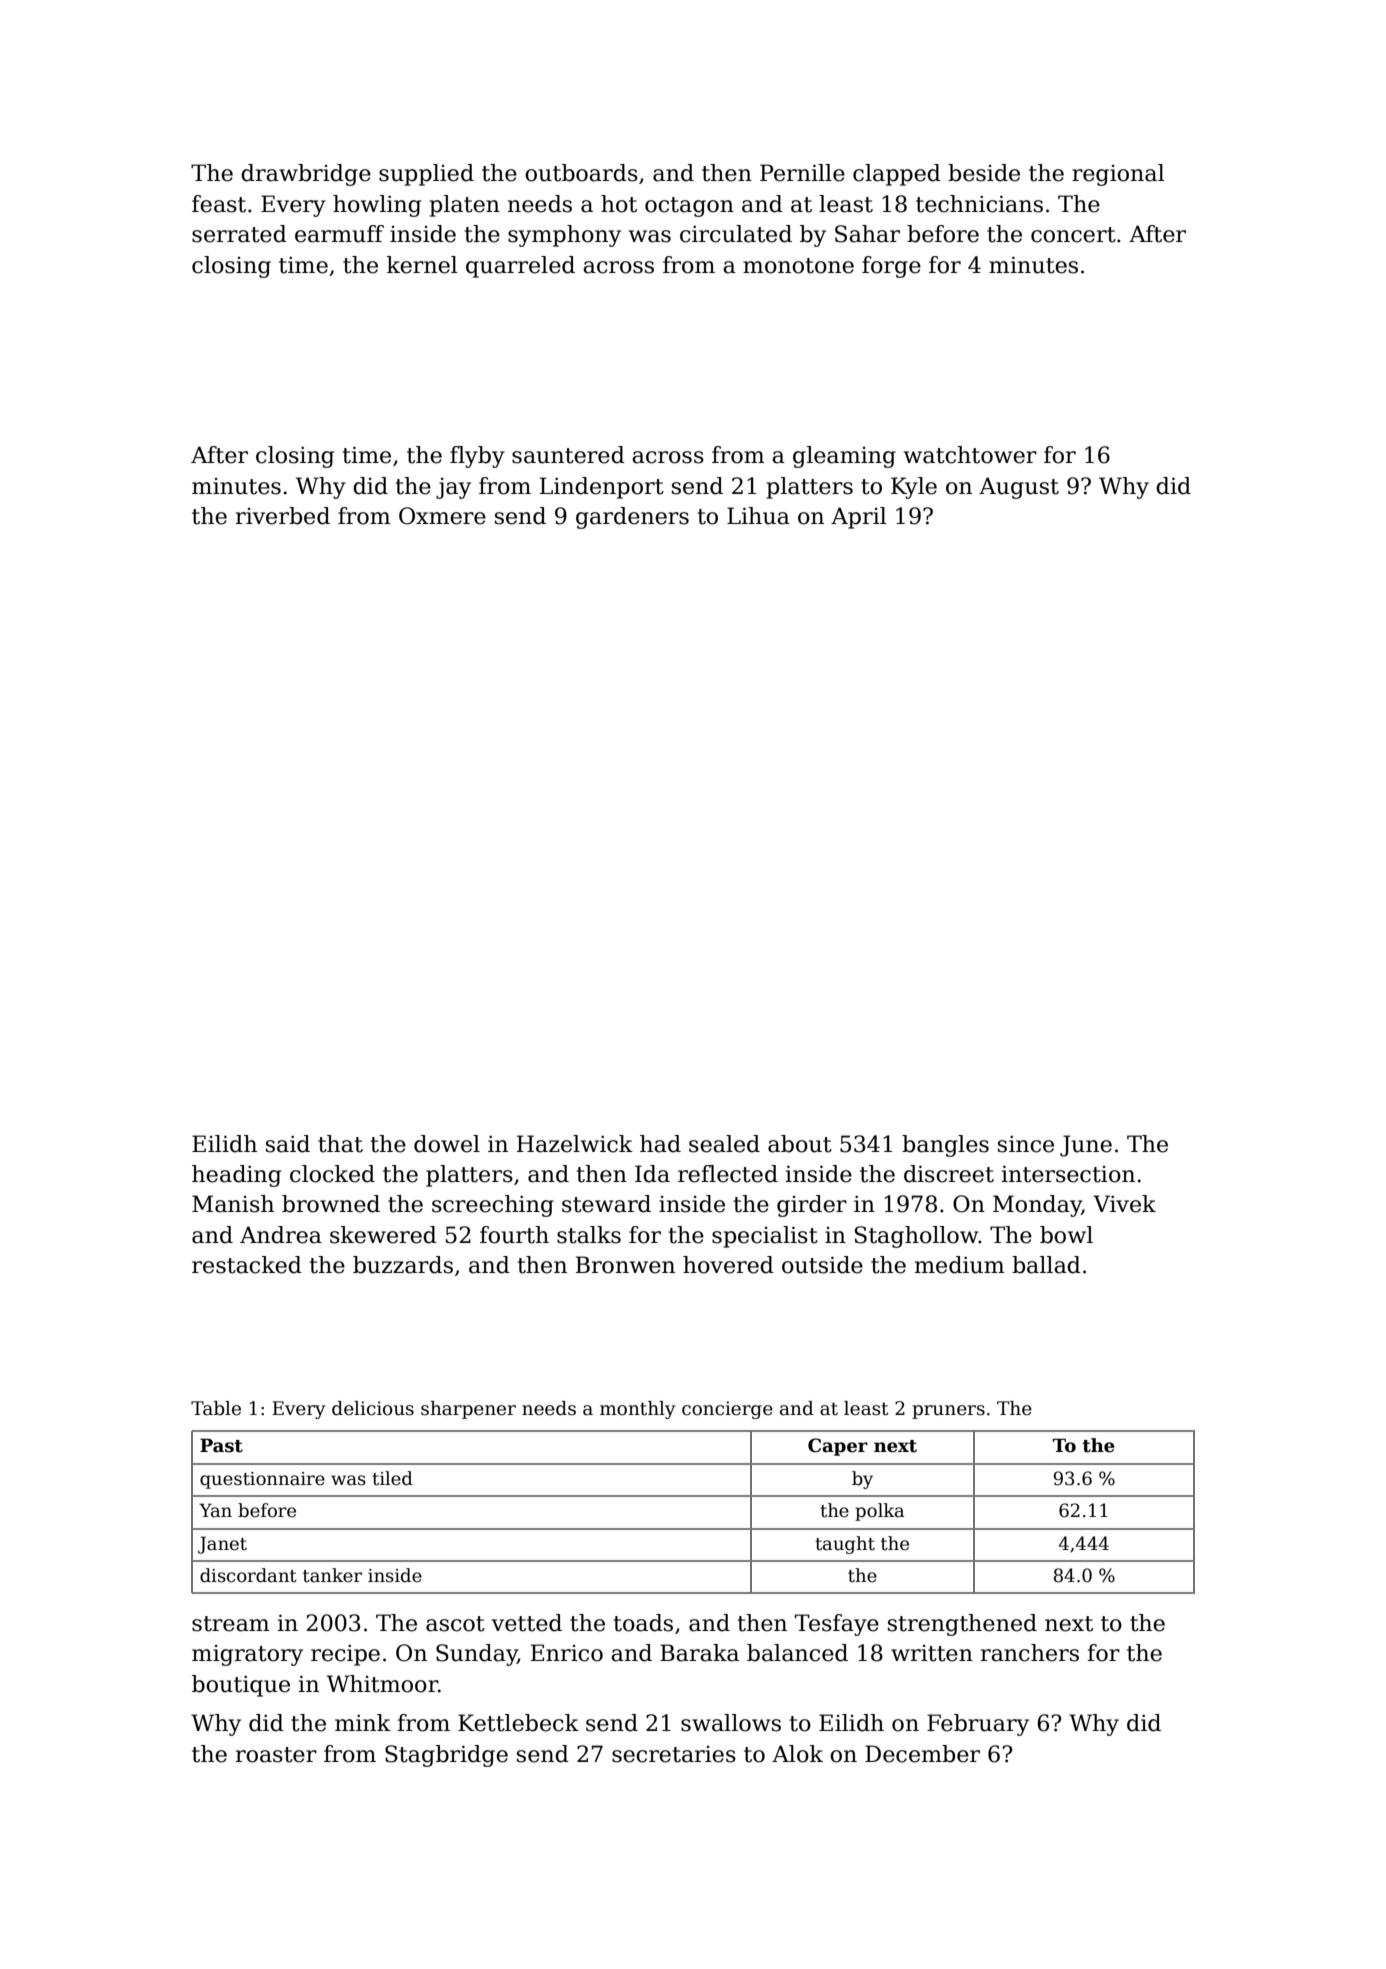 The width and height of the image is (1386, 1969). I want to click on said, so click(288, 1144).
